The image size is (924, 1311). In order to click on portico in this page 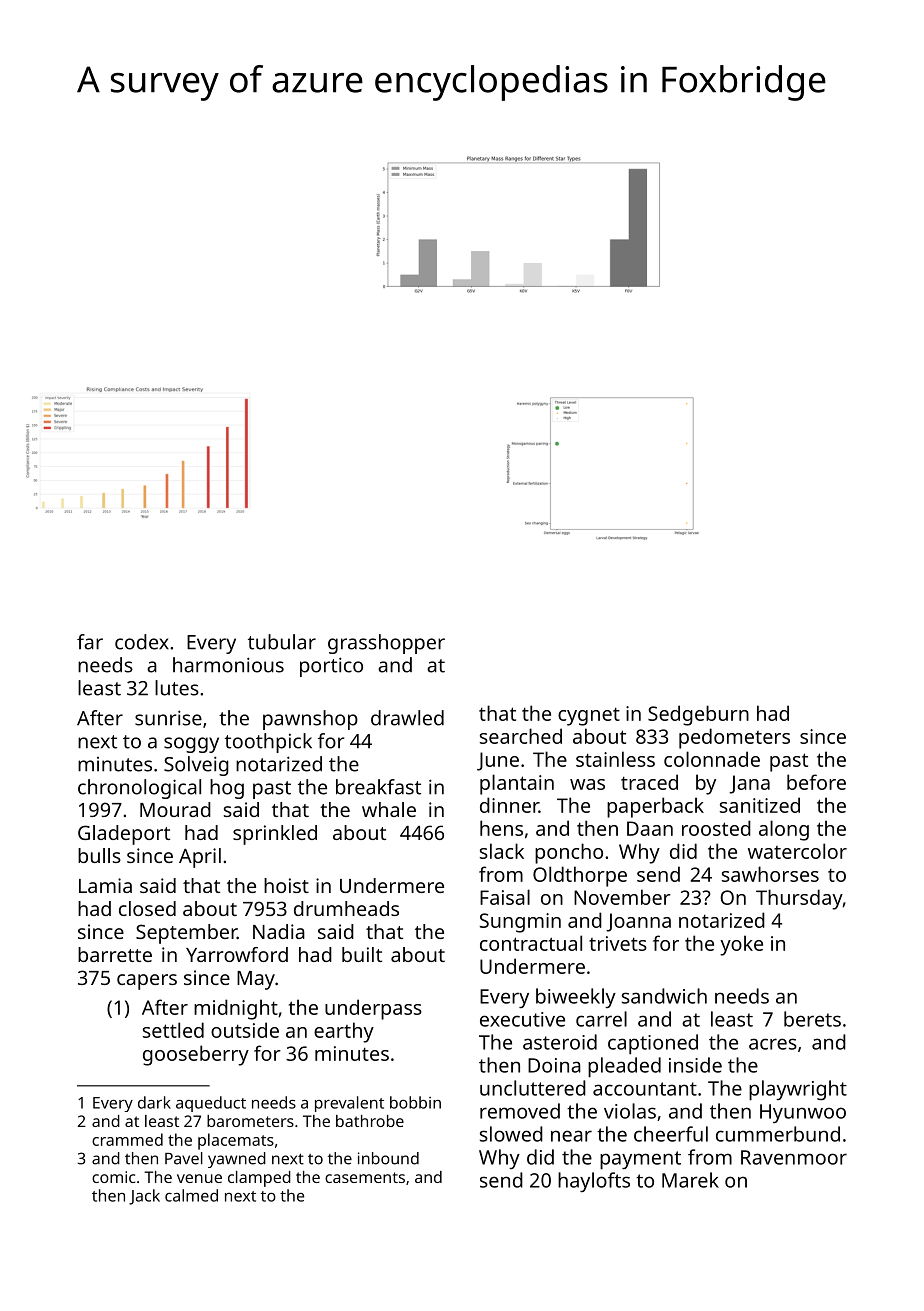, I will do `click(331, 667)`.
